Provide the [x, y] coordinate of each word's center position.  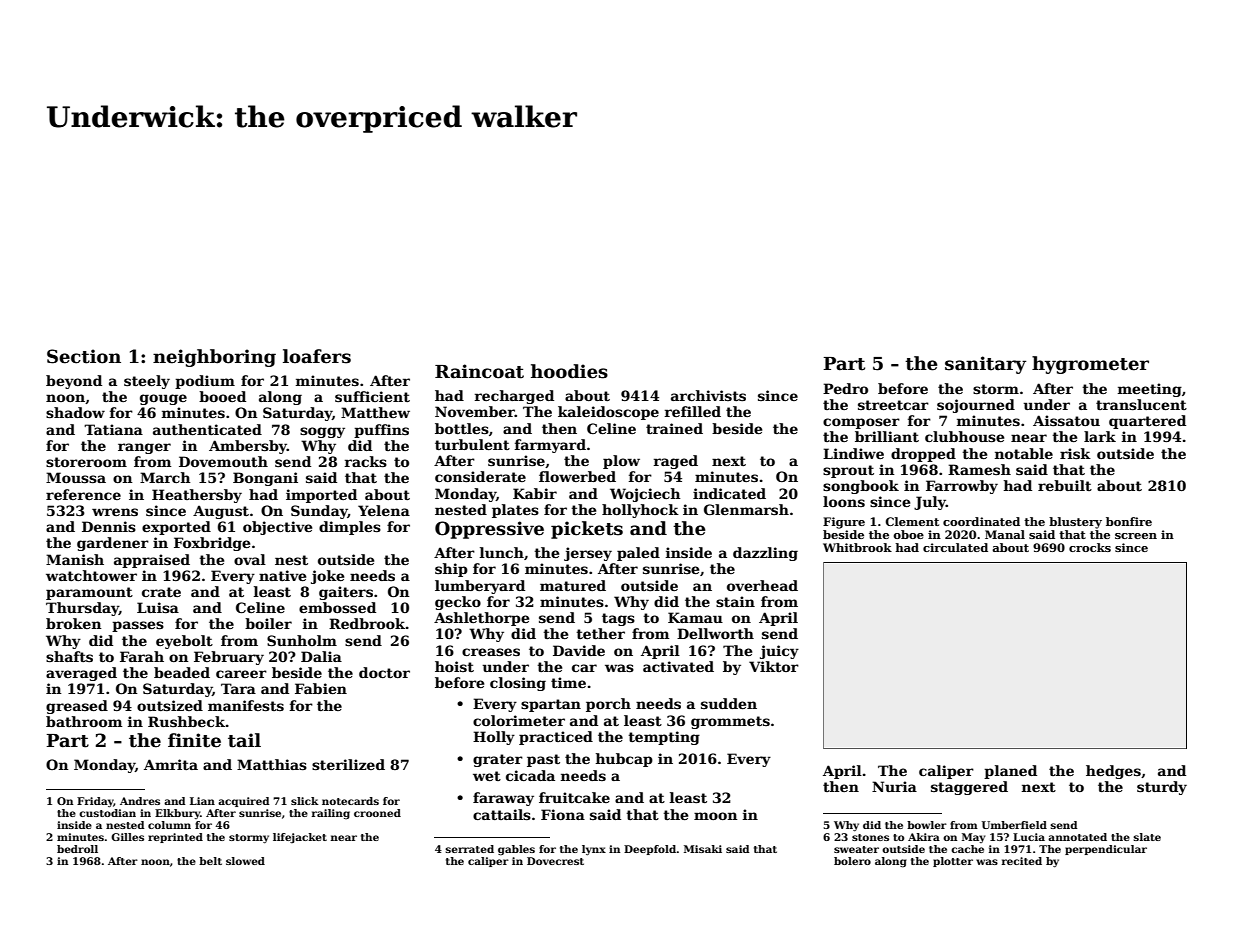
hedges [1113, 772]
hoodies [569, 371]
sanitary [985, 365]
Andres [140, 801]
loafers [317, 356]
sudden [729, 703]
